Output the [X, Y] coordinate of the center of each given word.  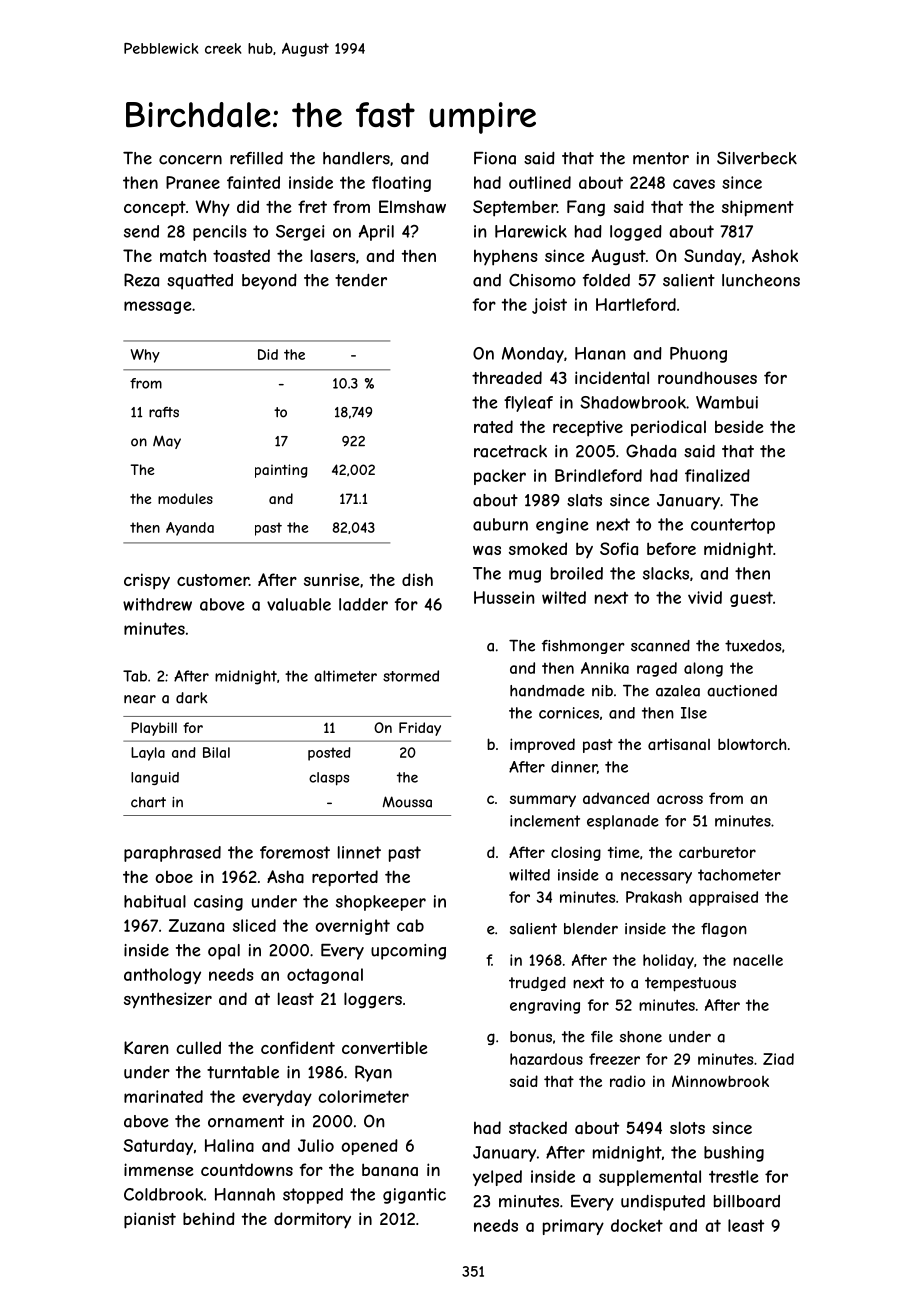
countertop [733, 526]
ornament [246, 1121]
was [487, 550]
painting [281, 471]
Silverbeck [757, 158]
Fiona [495, 158]
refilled [256, 158]
